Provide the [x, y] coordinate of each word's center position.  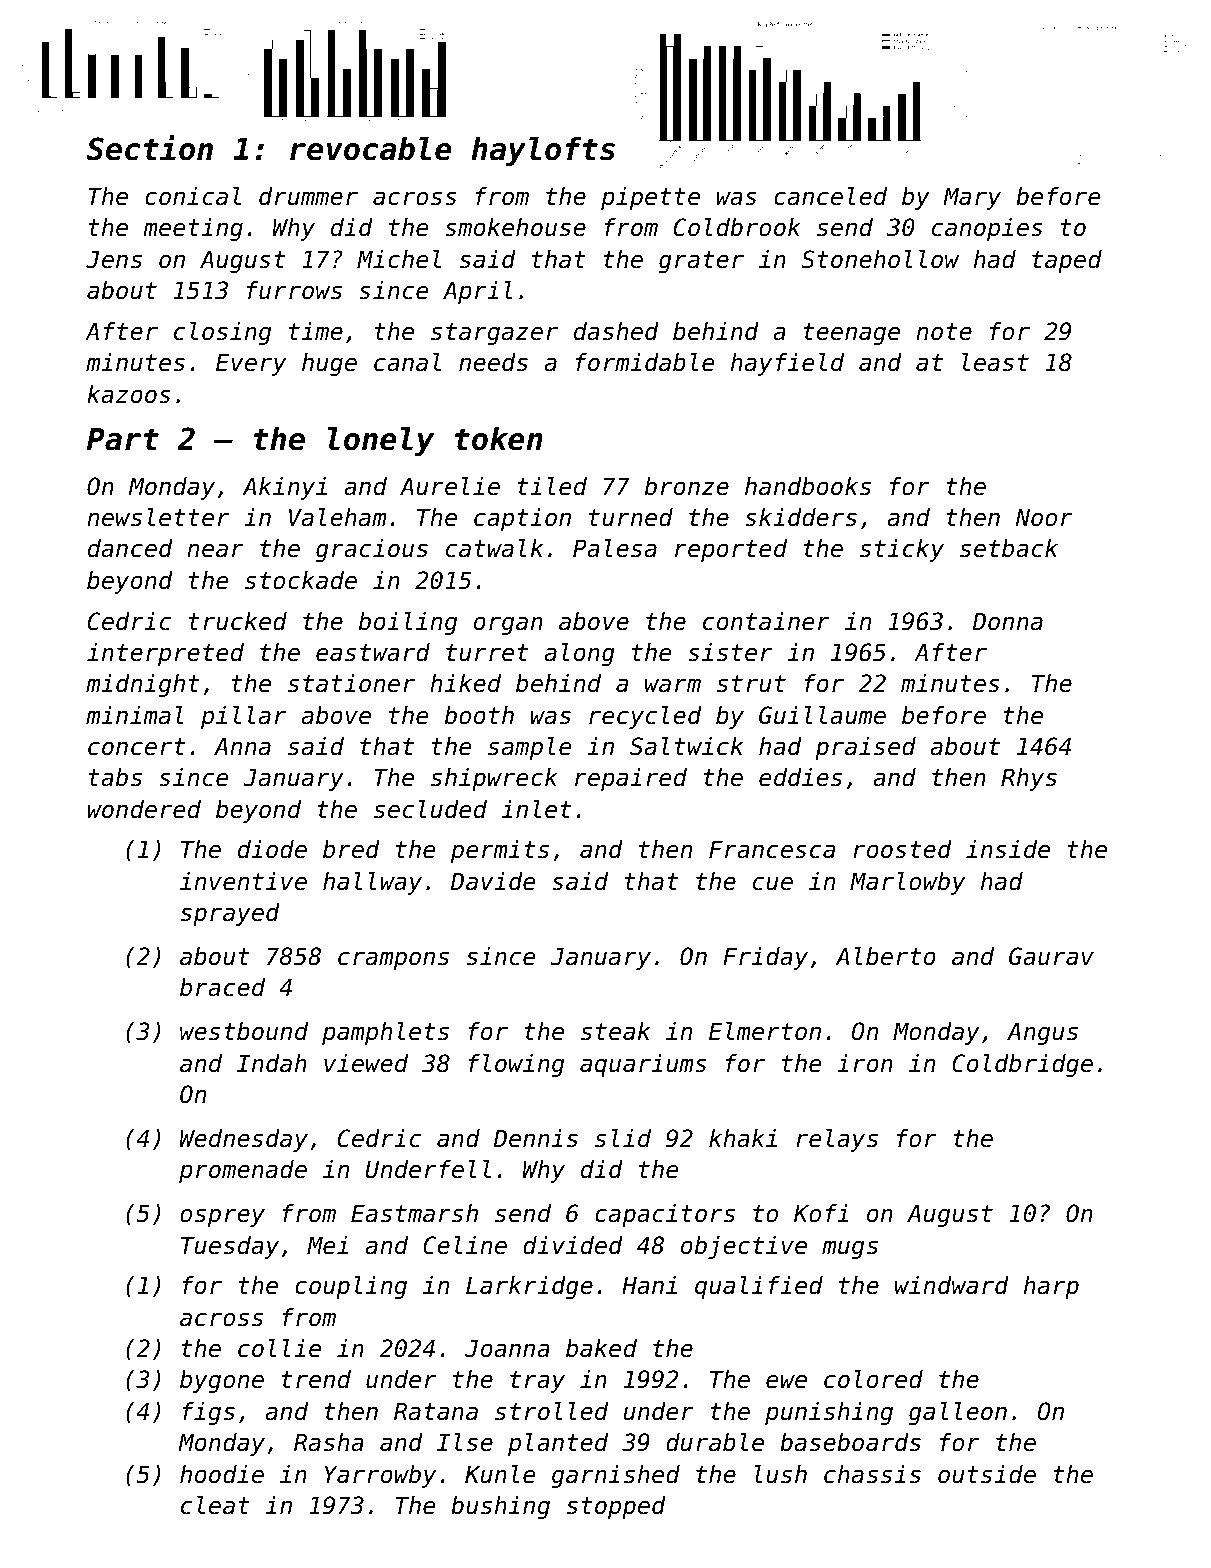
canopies [987, 229]
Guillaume [822, 715]
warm [673, 685]
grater [701, 262]
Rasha [329, 1442]
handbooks [808, 486]
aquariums [643, 1065]
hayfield [787, 364]
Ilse [465, 1442]
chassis [872, 1474]
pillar [243, 717]
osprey [222, 1217]
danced [130, 548]
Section [149, 148]
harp [1051, 1287]
